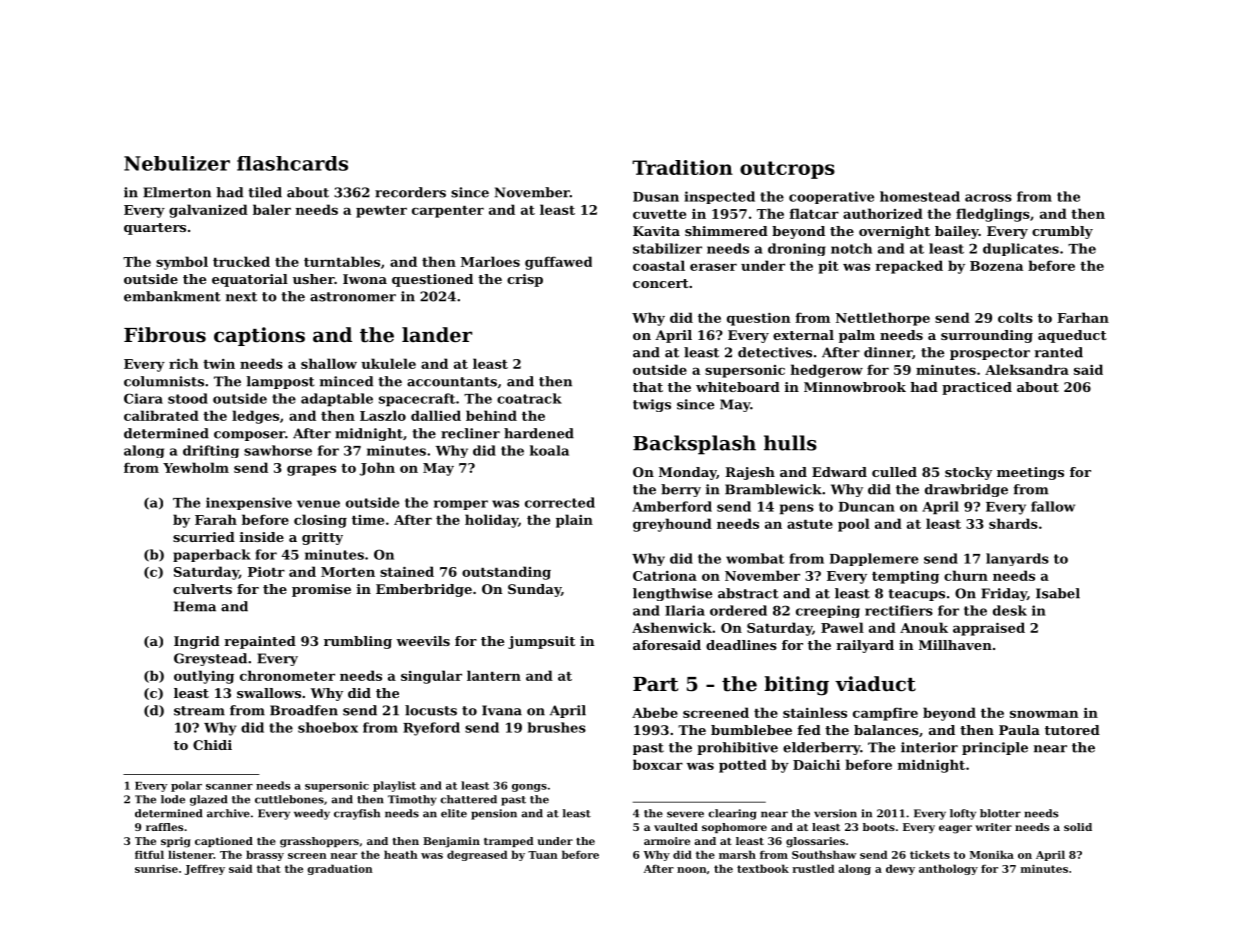 Image resolution: width=1233 pixels, height=952 pixels. I want to click on lode, so click(173, 799).
